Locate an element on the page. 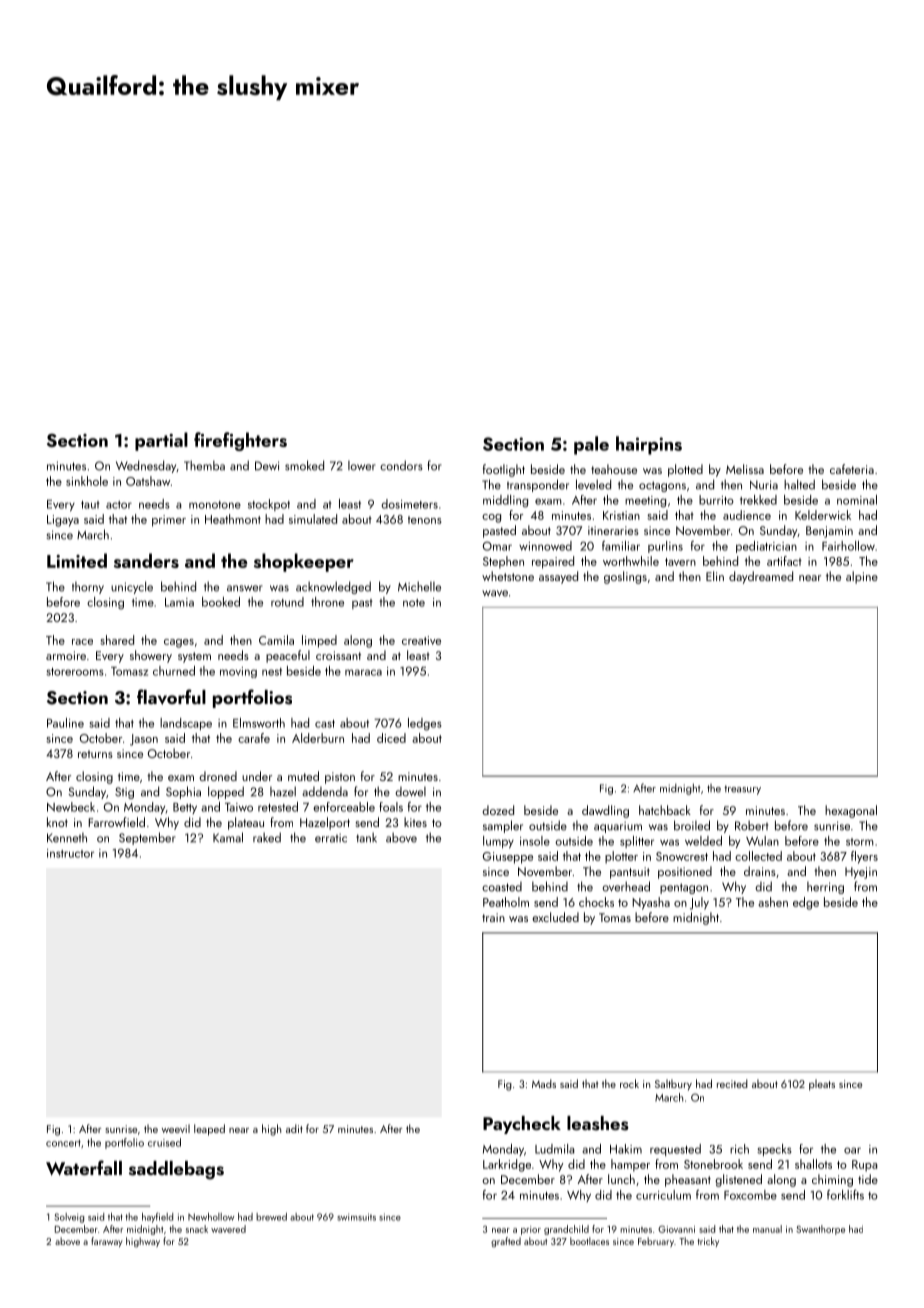  nominal is located at coordinates (857, 500).
